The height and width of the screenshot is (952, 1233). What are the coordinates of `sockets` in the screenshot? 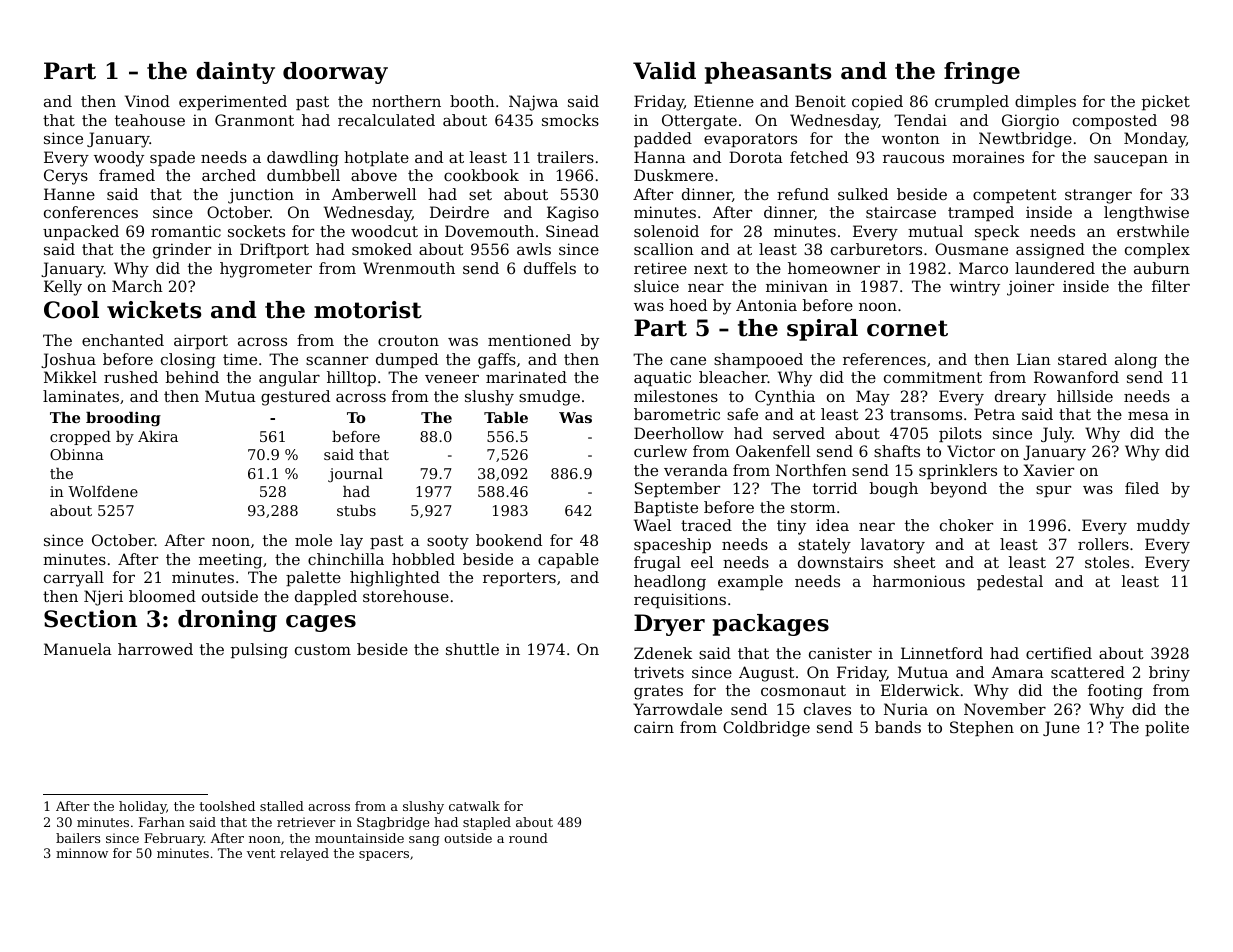 It's located at (256, 231).
